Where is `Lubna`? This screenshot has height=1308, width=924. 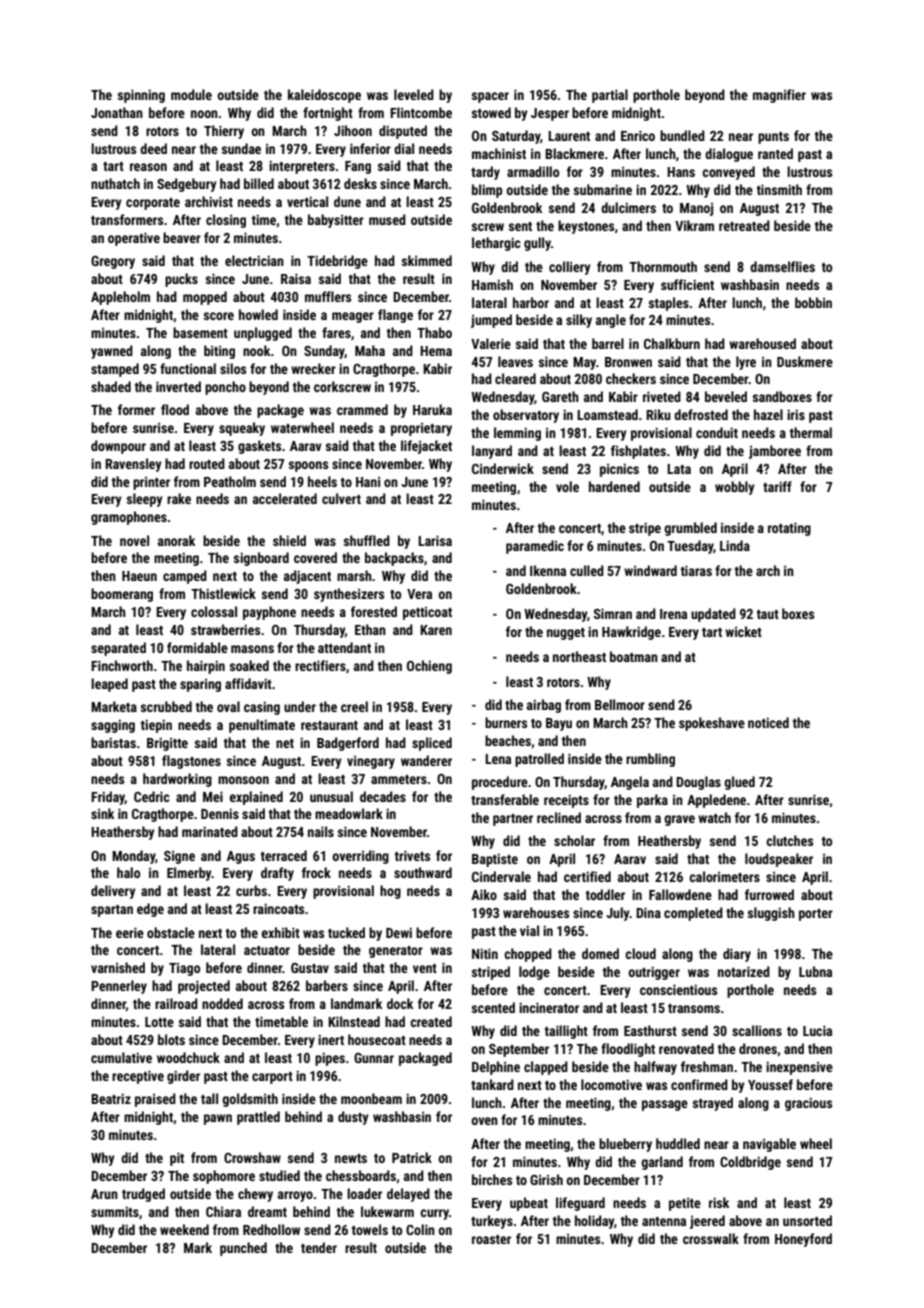
Lubna is located at coordinates (815, 971).
